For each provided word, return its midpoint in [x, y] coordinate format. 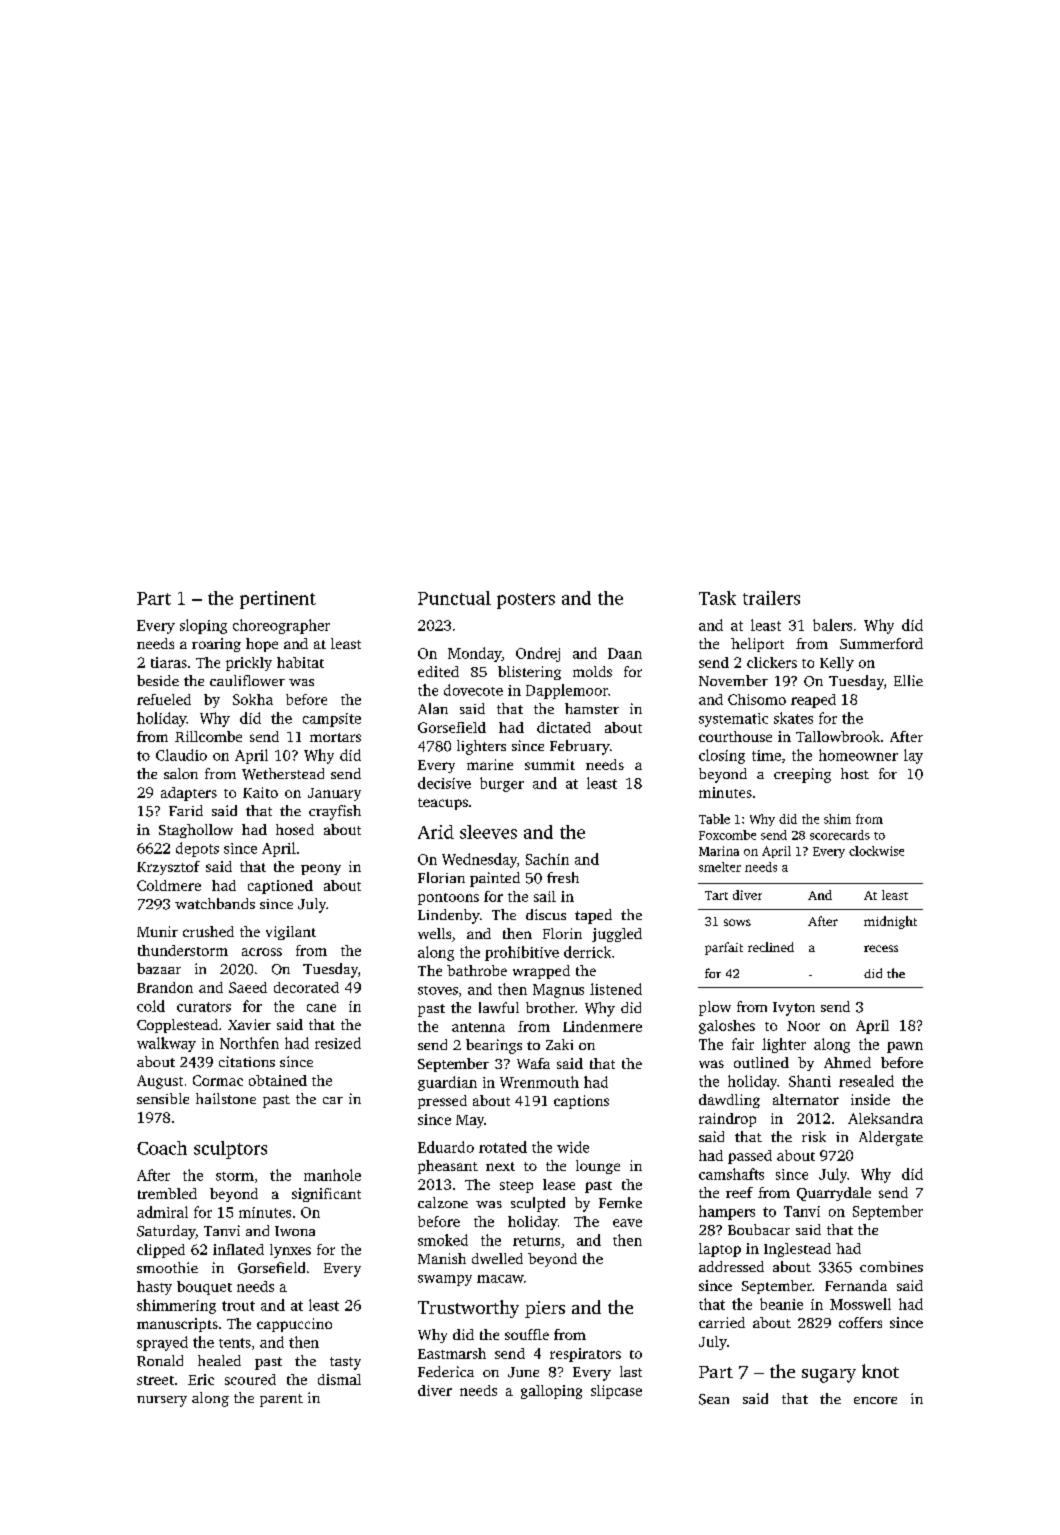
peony [321, 869]
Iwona [295, 1231]
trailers [771, 598]
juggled [617, 935]
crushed [208, 931]
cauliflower [247, 680]
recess [881, 948]
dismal [339, 1379]
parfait [724, 948]
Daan [625, 653]
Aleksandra [885, 1118]
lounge [598, 1167]
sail [545, 896]
